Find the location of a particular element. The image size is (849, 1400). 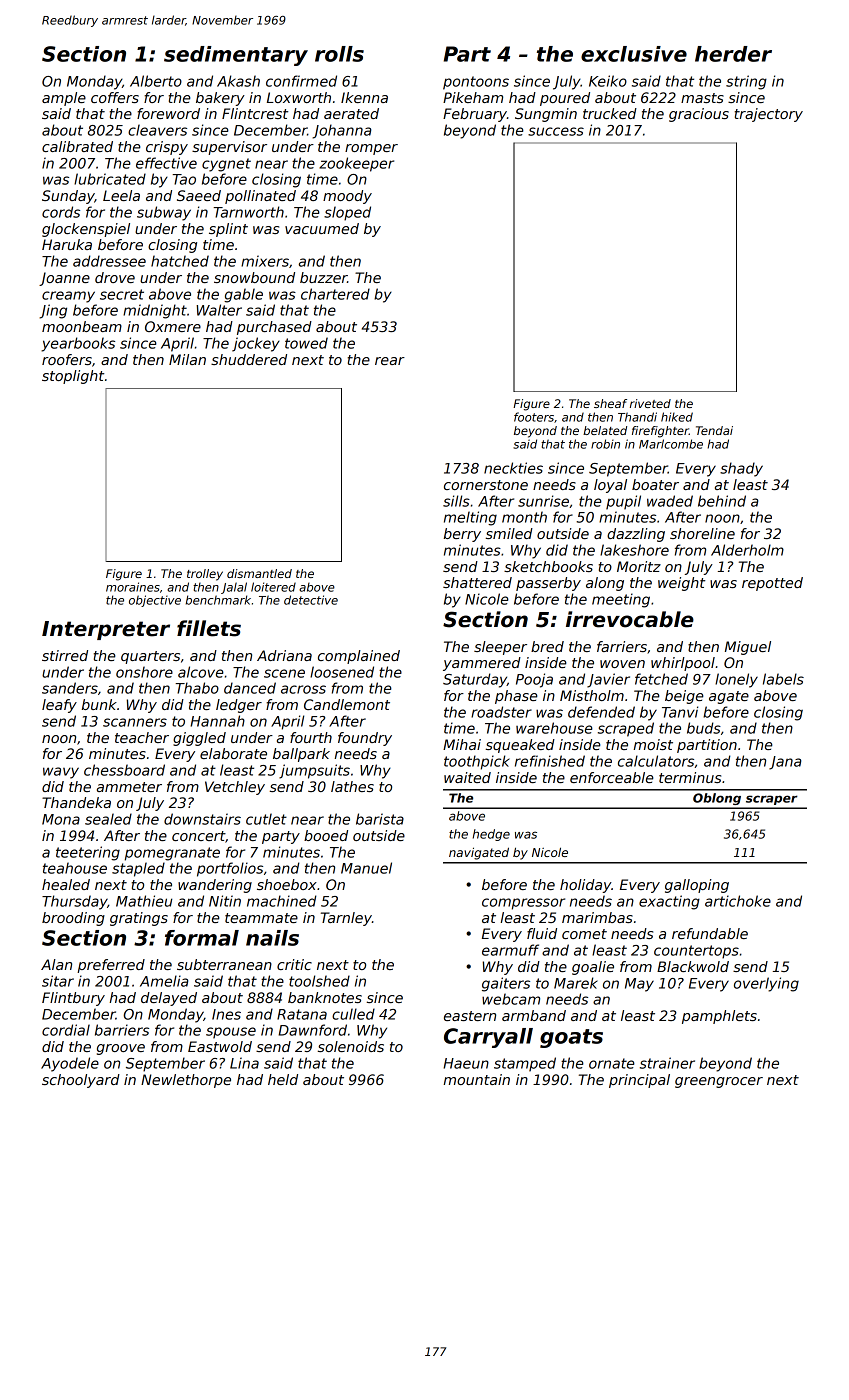

rolls is located at coordinates (339, 54).
